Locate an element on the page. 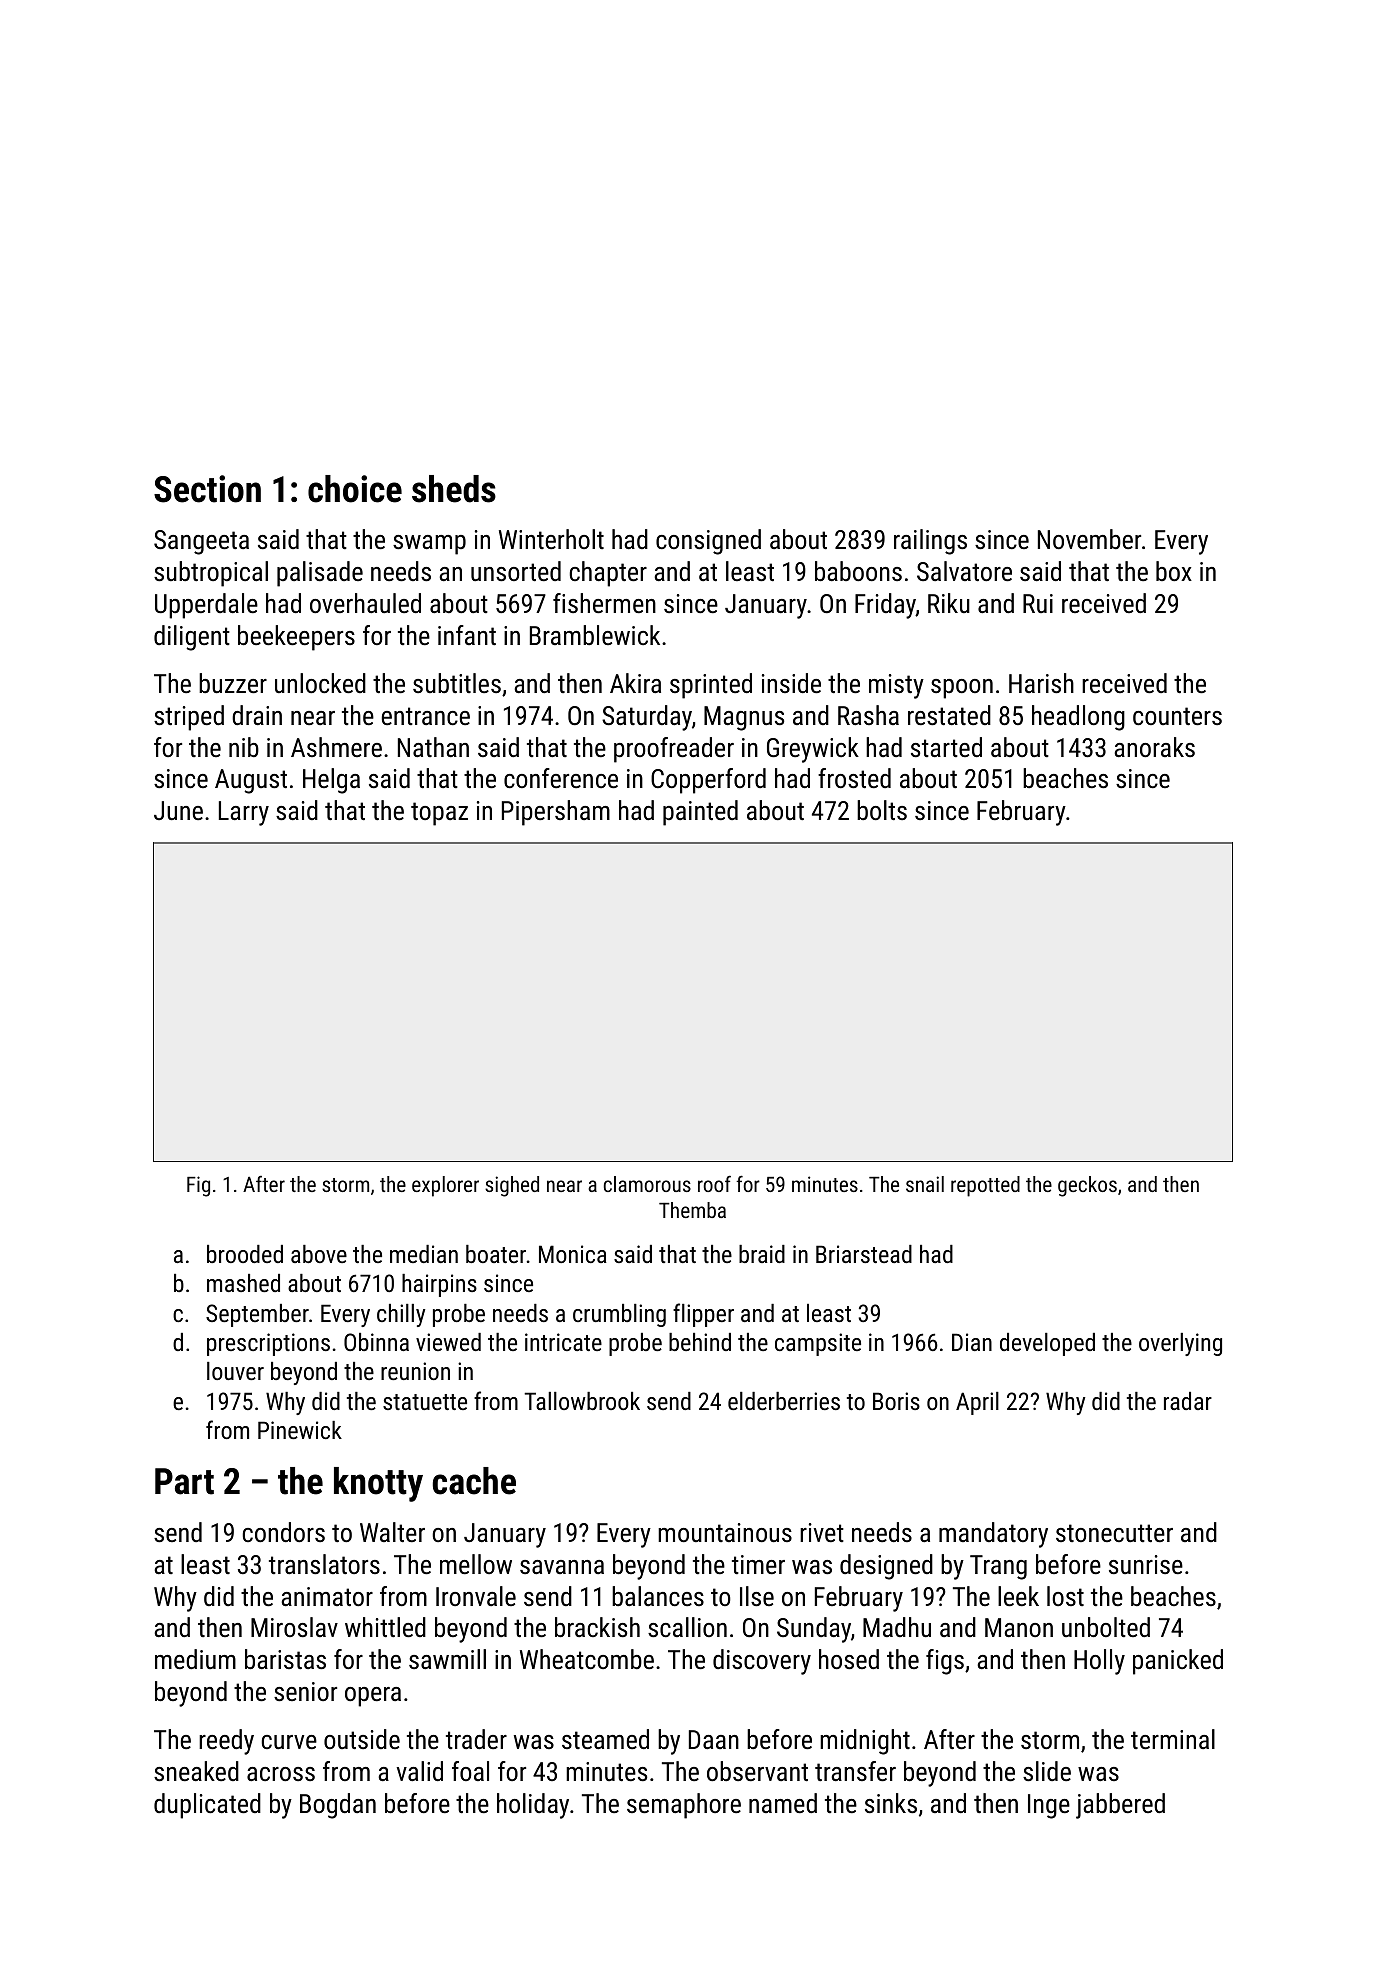 This page has height=1969, width=1386. Part is located at coordinates (184, 1481).
